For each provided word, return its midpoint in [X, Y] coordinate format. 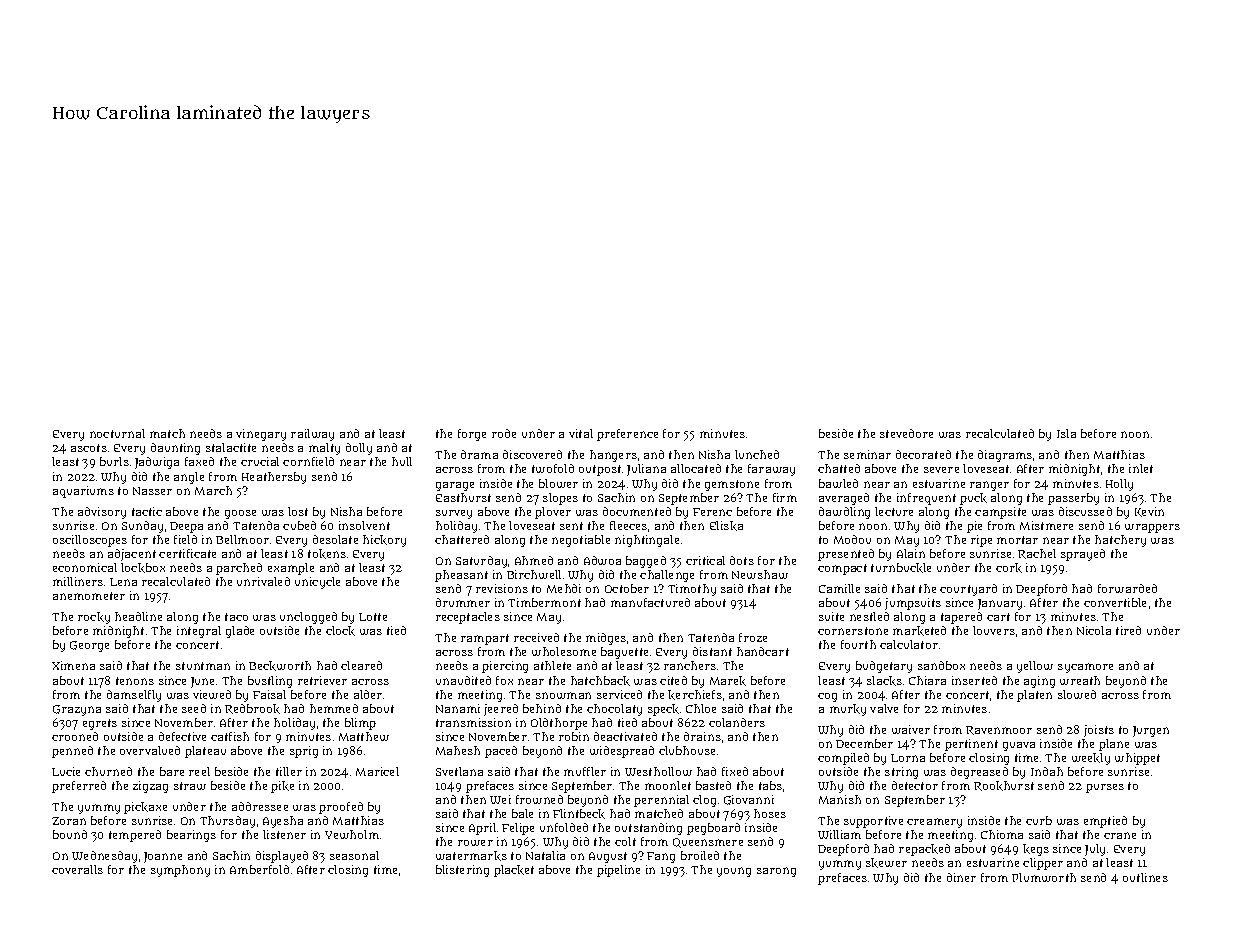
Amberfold [259, 869]
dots [742, 560]
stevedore [906, 433]
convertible [1115, 602]
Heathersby [274, 478]
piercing [505, 667]
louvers [994, 630]
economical [85, 567]
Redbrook [252, 709]
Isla [1066, 433]
